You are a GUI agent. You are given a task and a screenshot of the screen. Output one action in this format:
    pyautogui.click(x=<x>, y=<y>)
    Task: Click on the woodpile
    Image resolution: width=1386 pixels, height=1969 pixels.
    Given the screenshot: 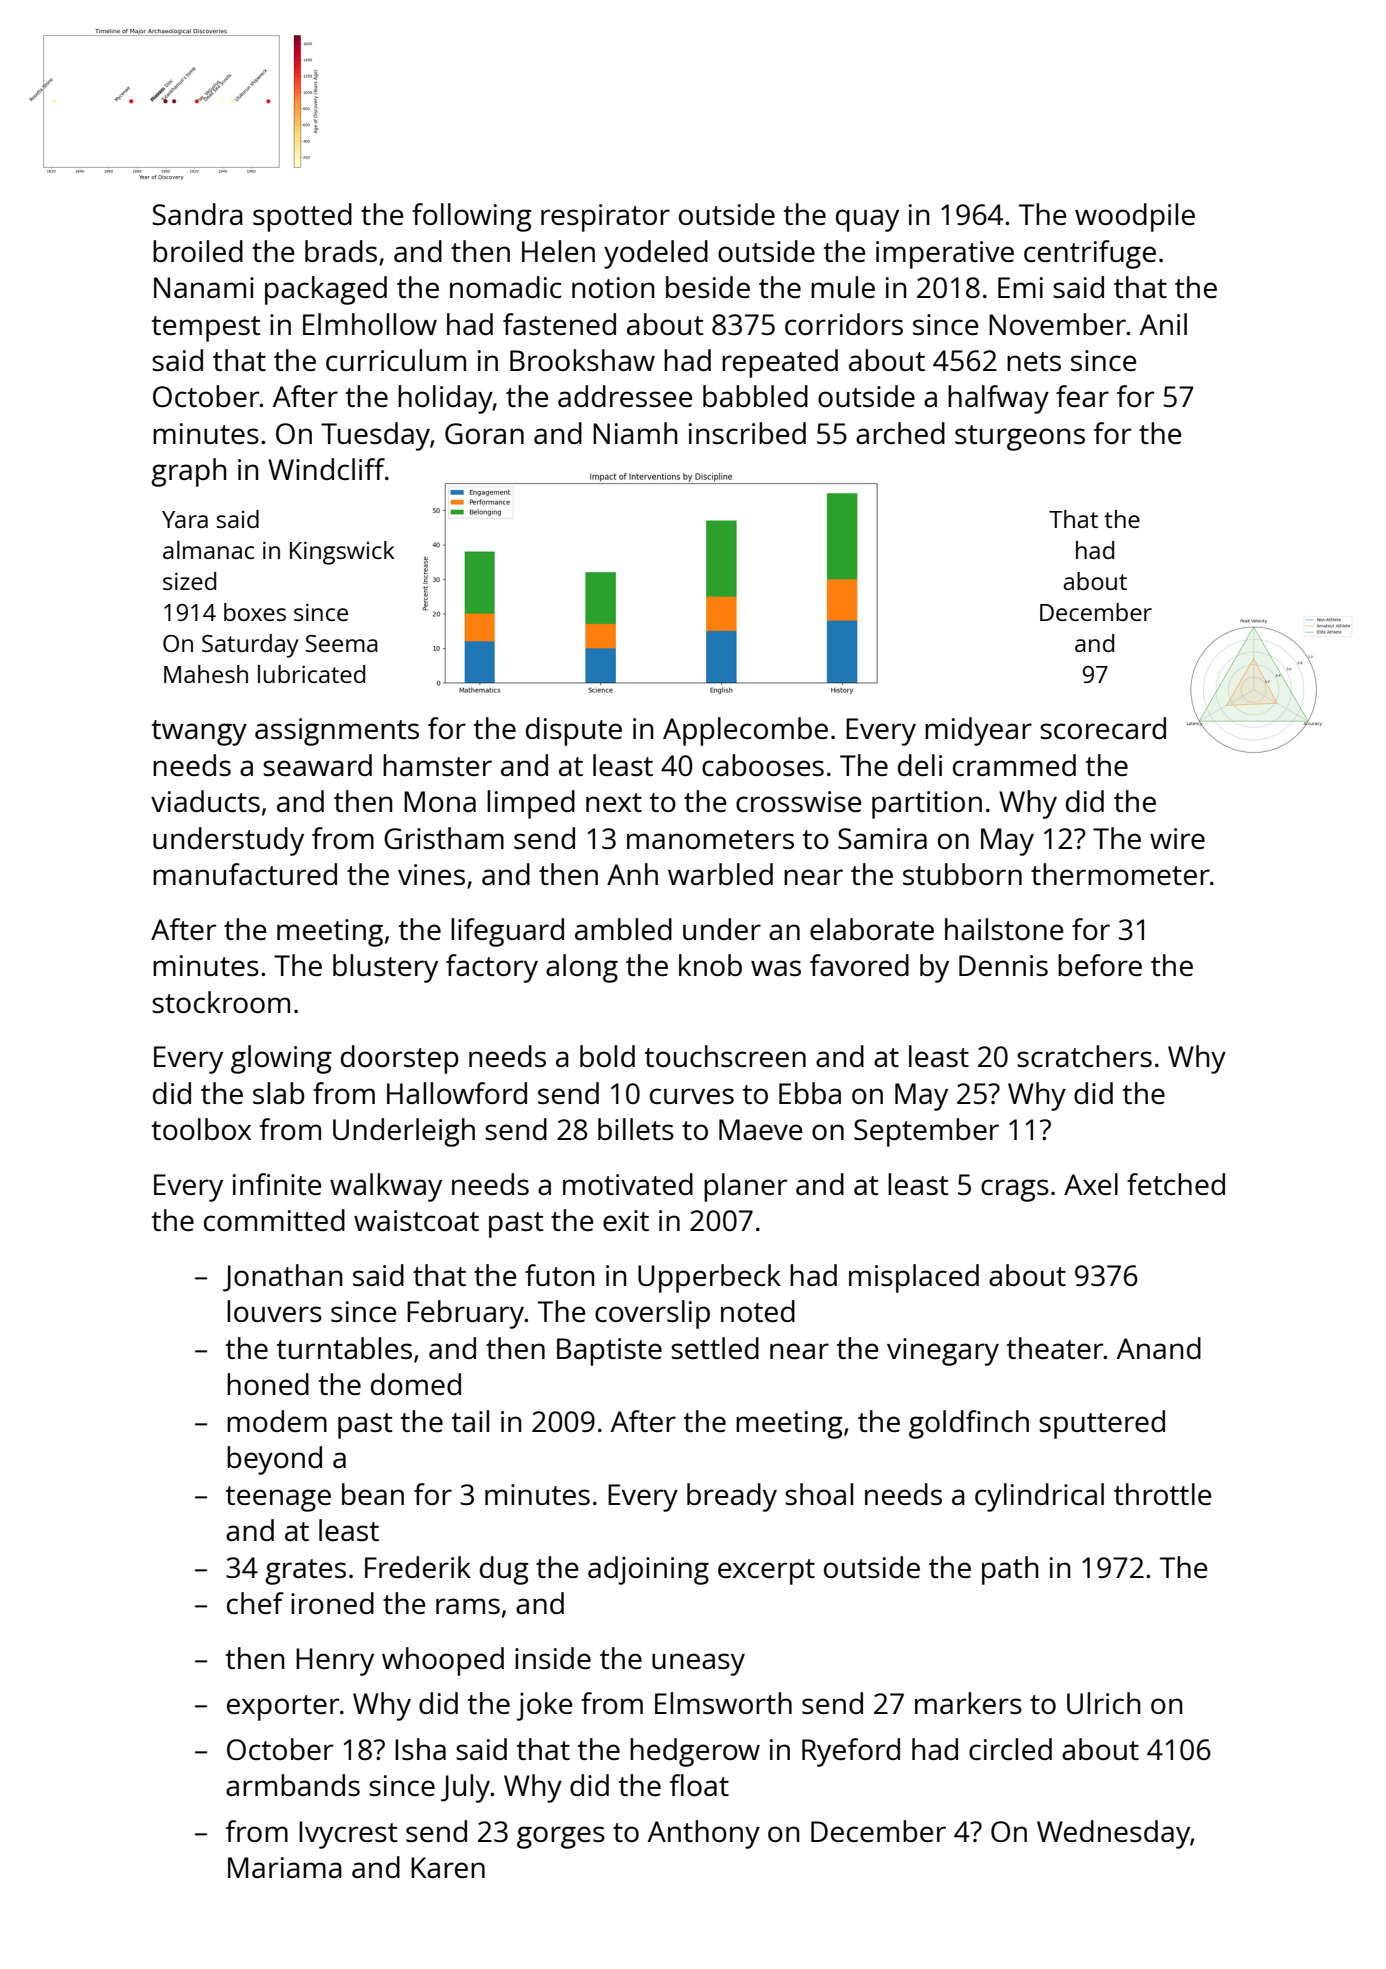 What is the action you would take?
    pyautogui.click(x=1135, y=217)
